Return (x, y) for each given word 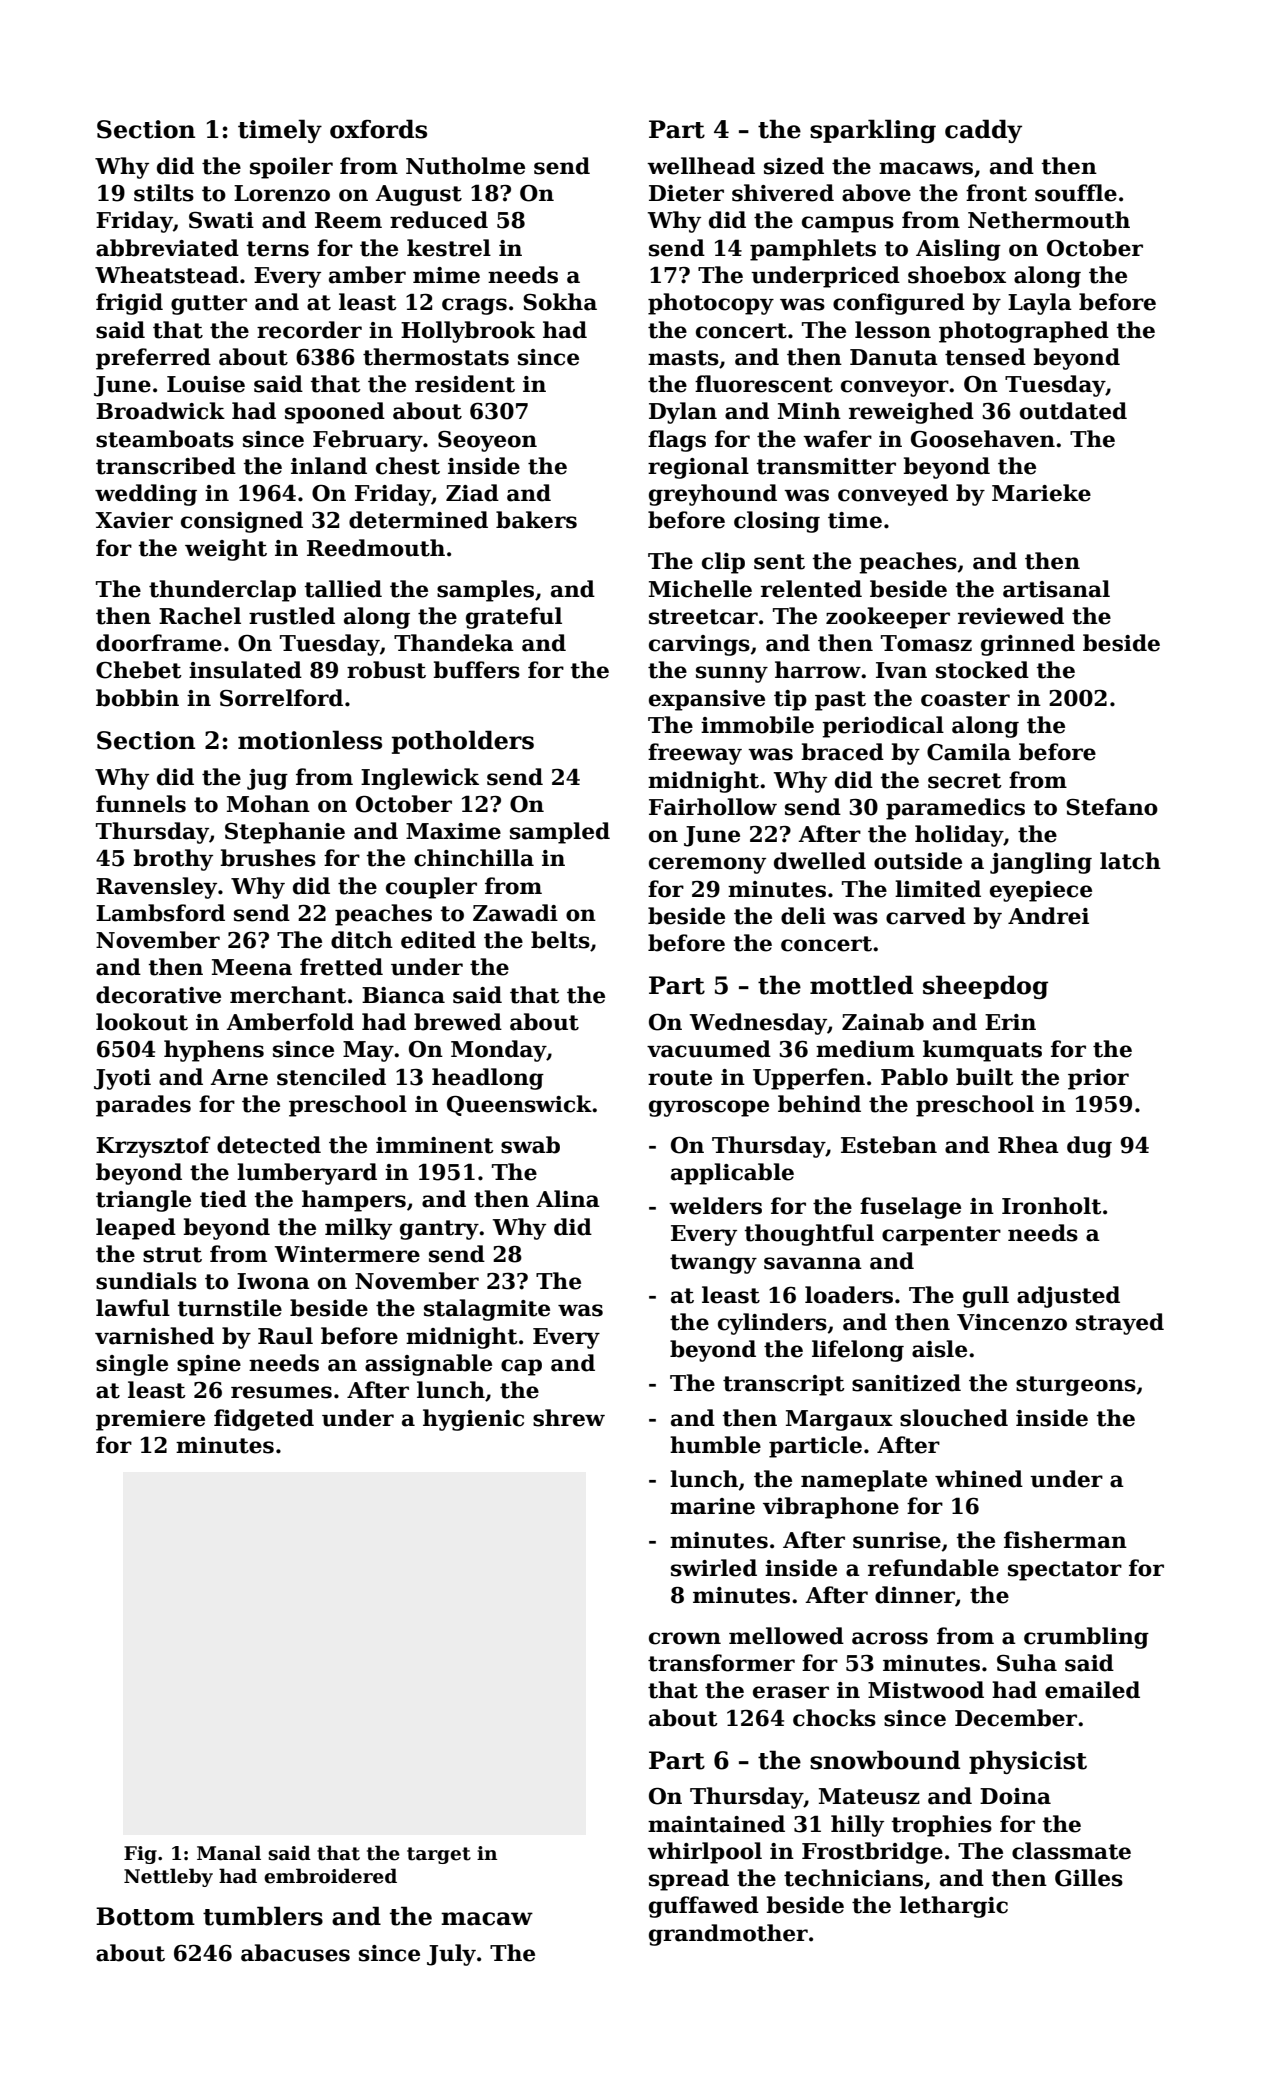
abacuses (295, 1953)
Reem (348, 220)
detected (269, 1145)
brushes (268, 858)
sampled (560, 833)
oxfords (378, 129)
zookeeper (888, 618)
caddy (983, 131)
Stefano (1112, 807)
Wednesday (758, 1024)
